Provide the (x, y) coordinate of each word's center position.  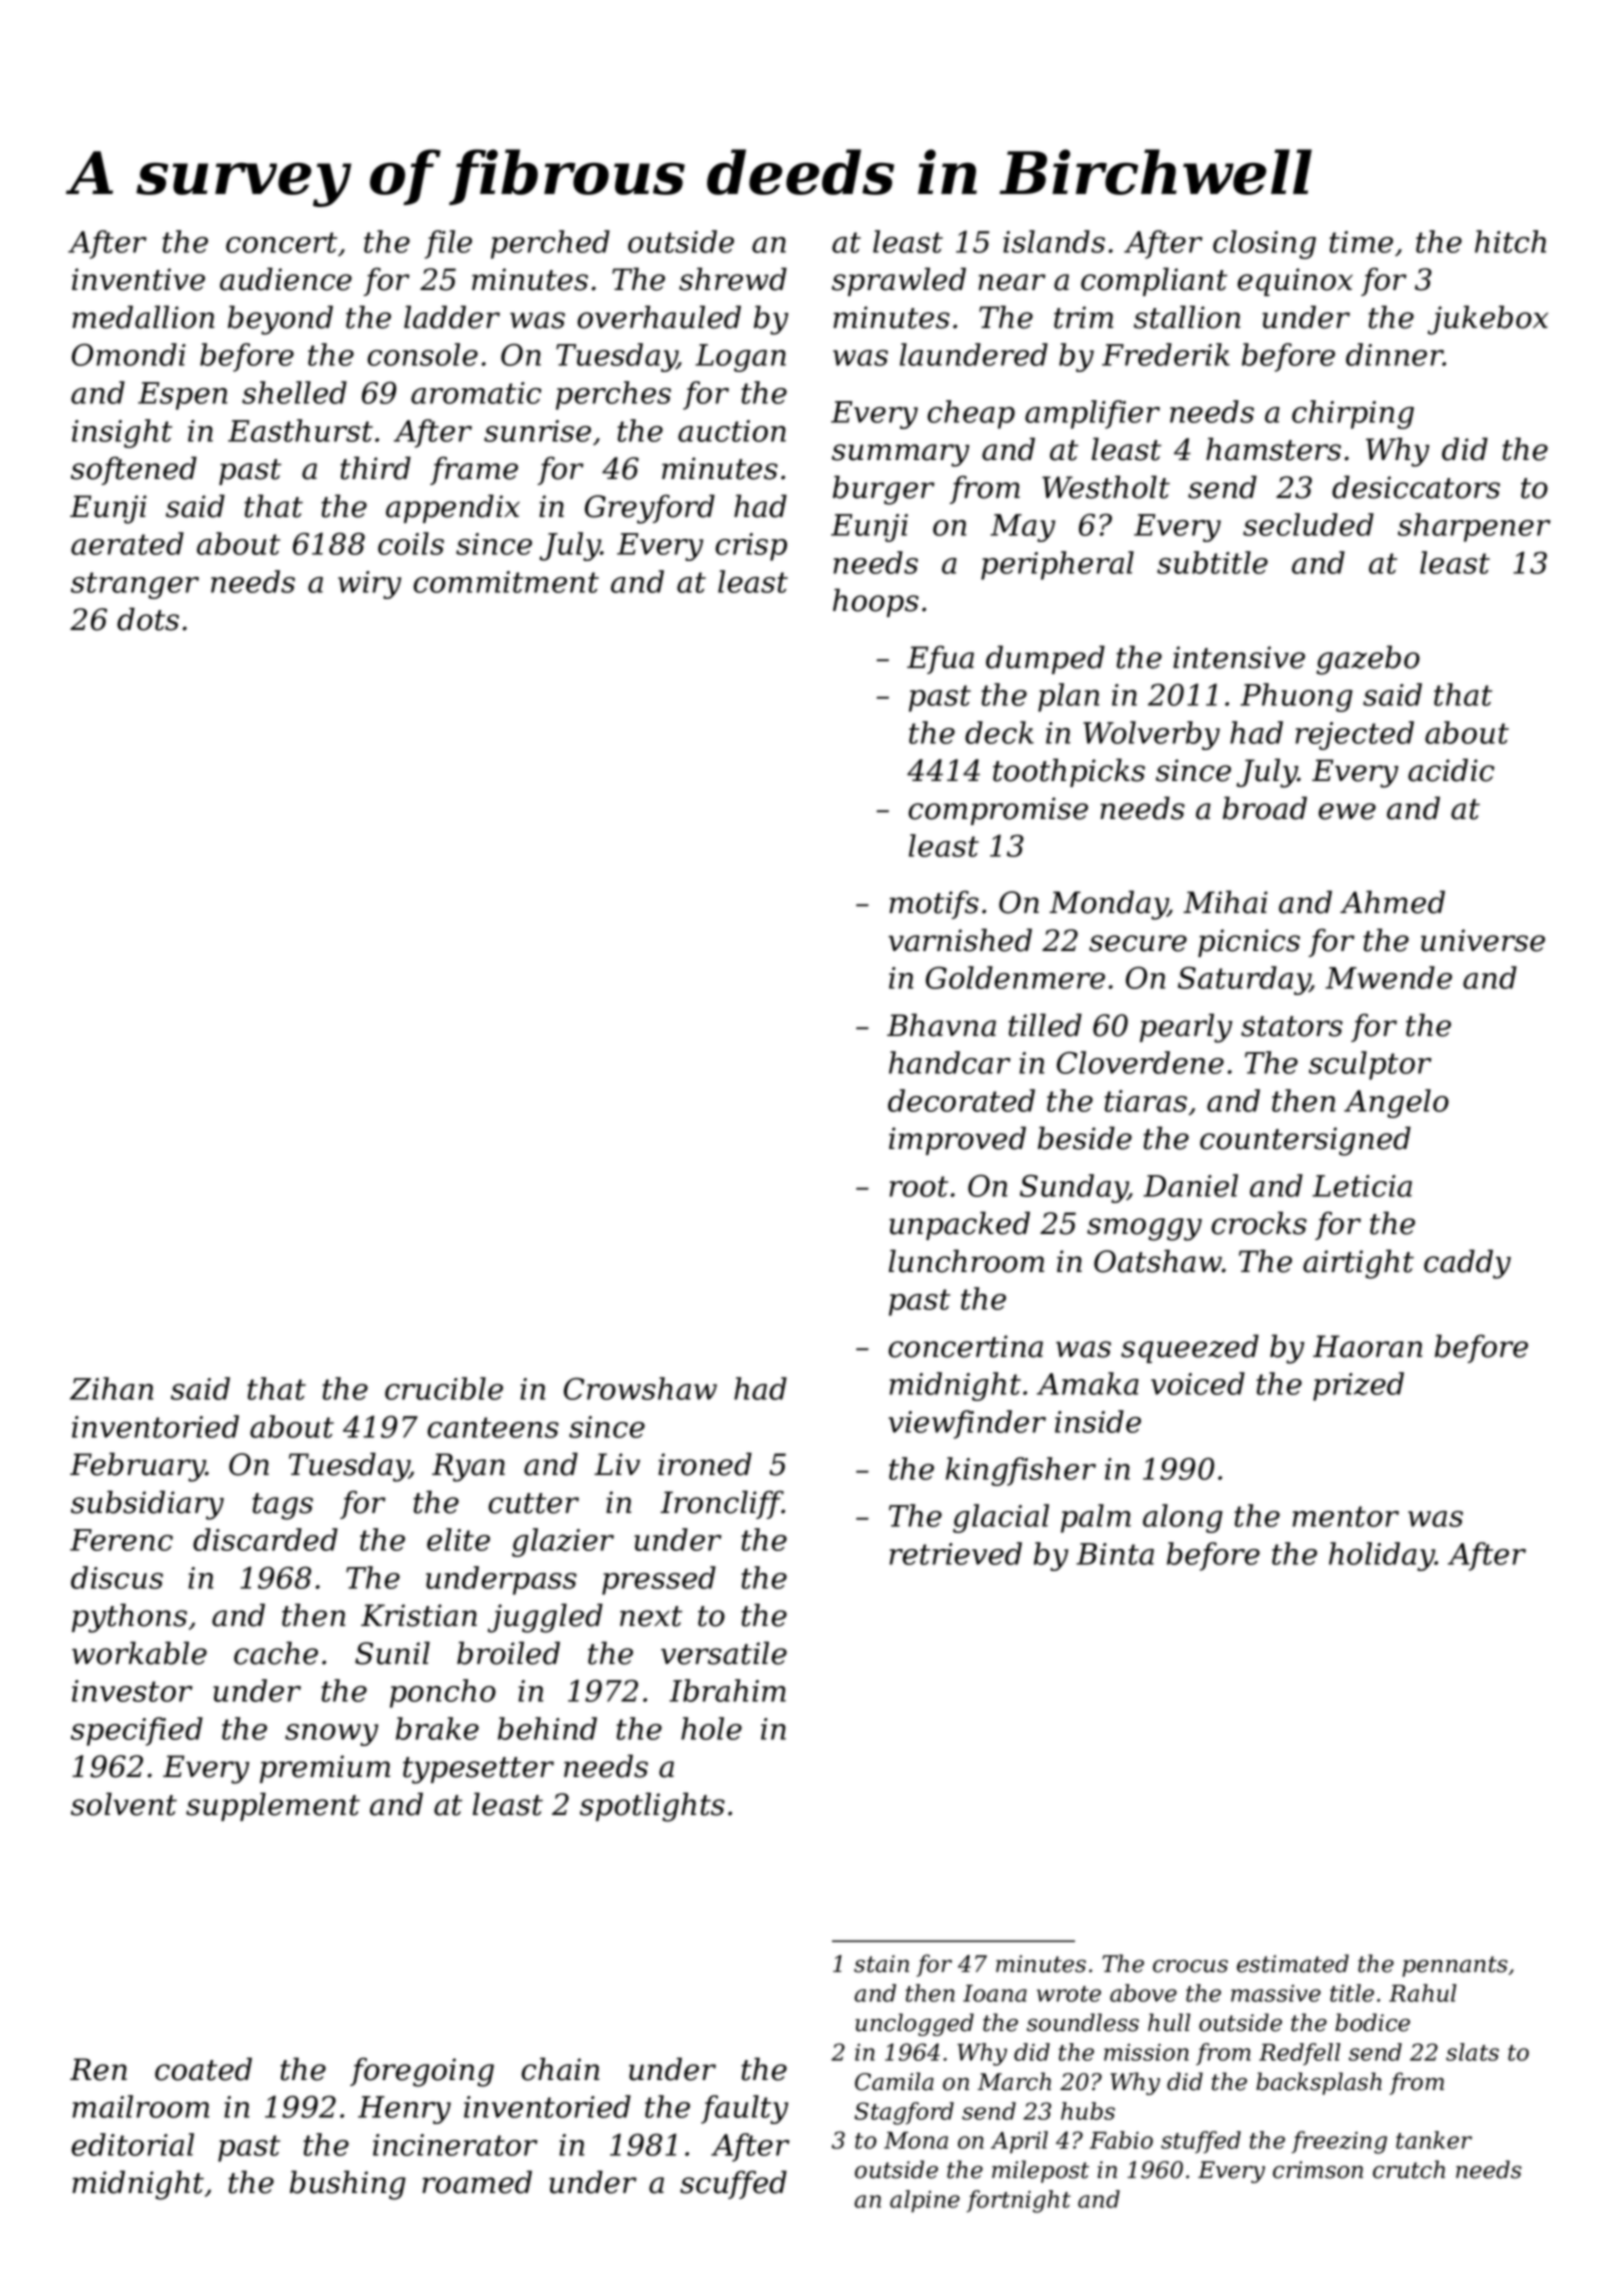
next (651, 1616)
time (1361, 242)
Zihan (111, 1388)
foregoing (422, 2072)
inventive (138, 279)
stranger (135, 585)
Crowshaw (640, 1388)
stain (881, 1964)
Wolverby (1151, 735)
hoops (876, 602)
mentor (1345, 1516)
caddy (1467, 1264)
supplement (273, 1806)
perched (550, 244)
